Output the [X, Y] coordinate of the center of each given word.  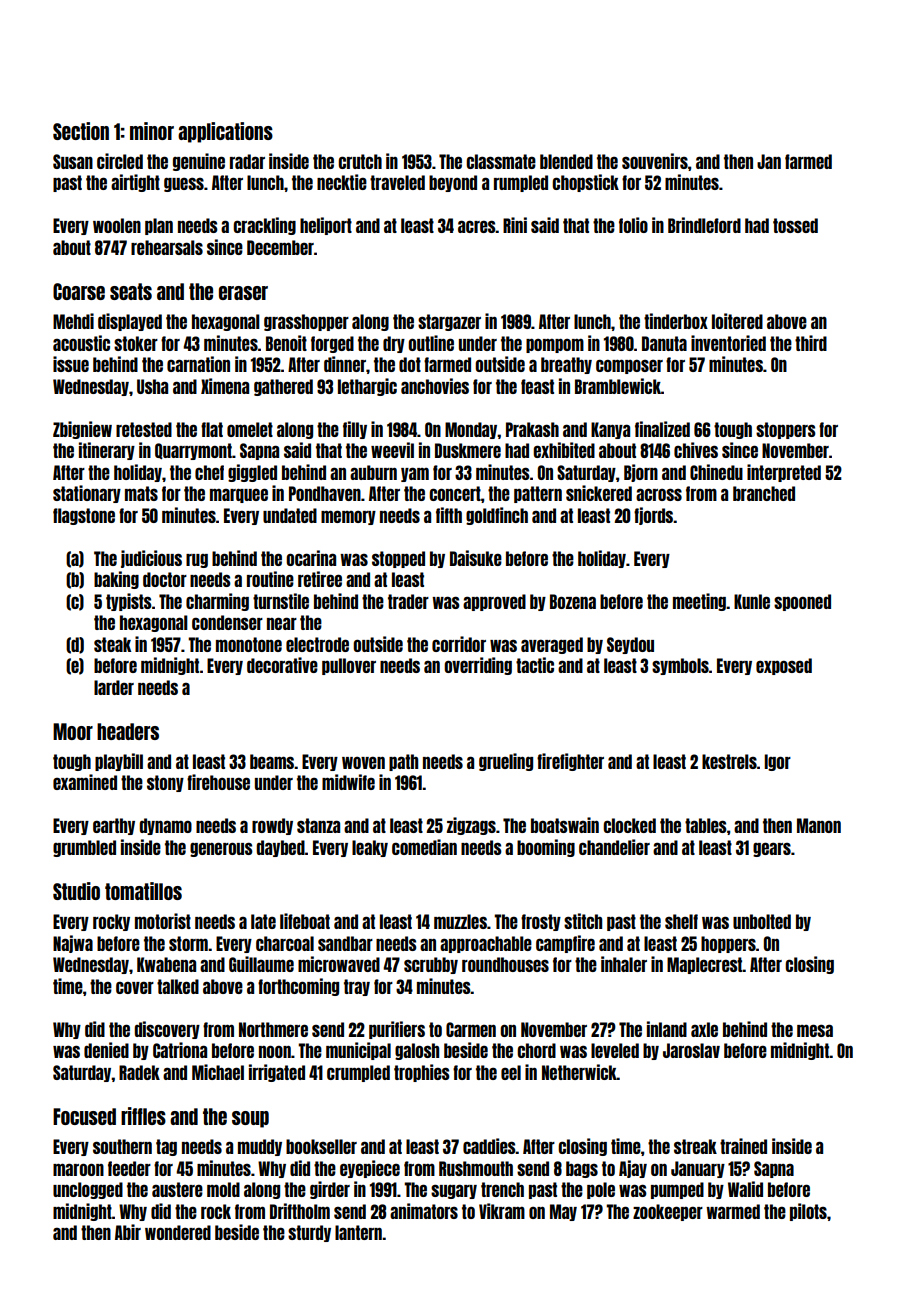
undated [290, 515]
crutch [360, 161]
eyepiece [370, 1169]
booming [546, 848]
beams [272, 761]
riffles [143, 1116]
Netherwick [579, 1072]
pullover [349, 666]
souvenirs [655, 161]
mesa [815, 1030]
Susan [73, 161]
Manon [819, 825]
